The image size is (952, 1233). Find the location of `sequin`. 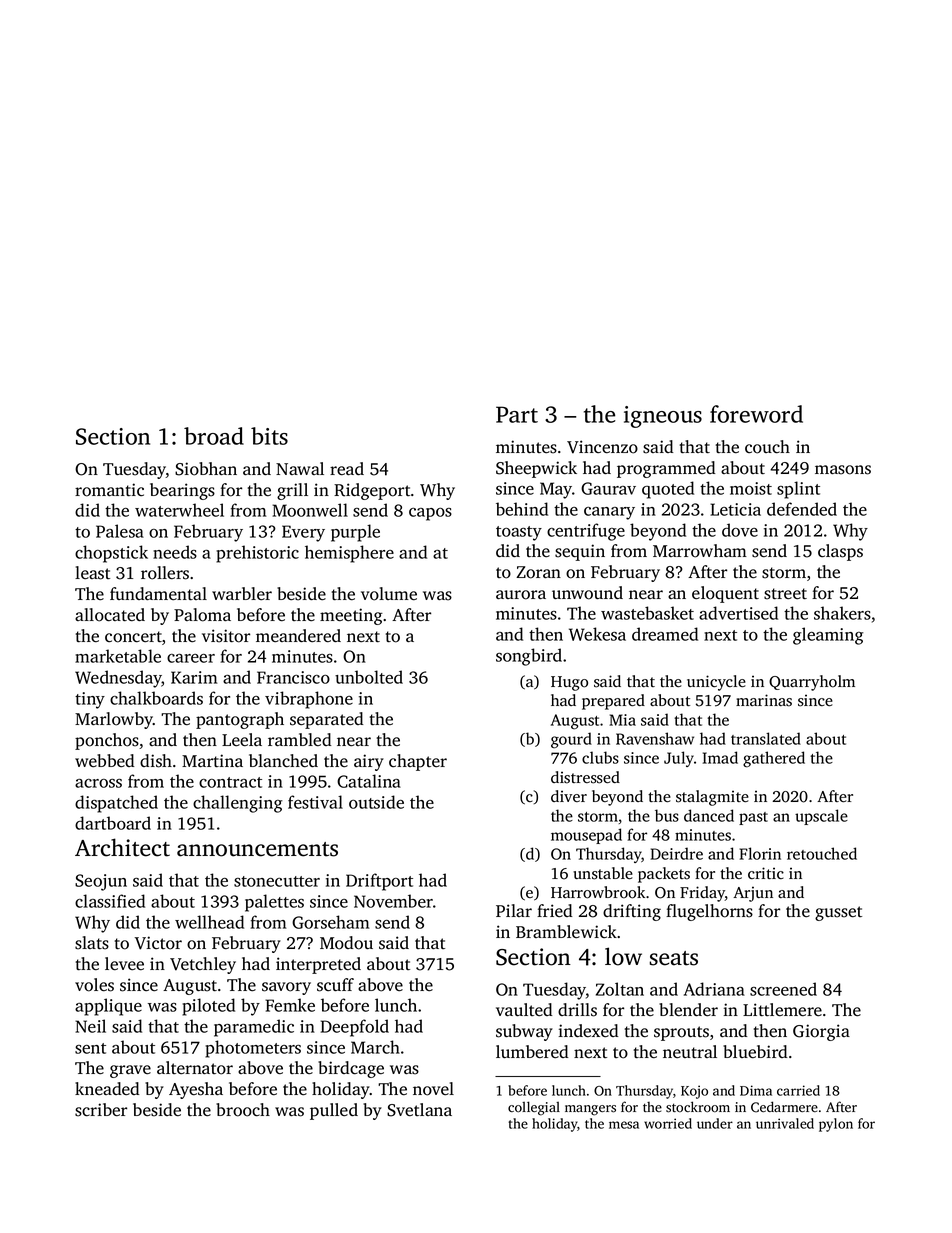

sequin is located at coordinates (580, 552).
